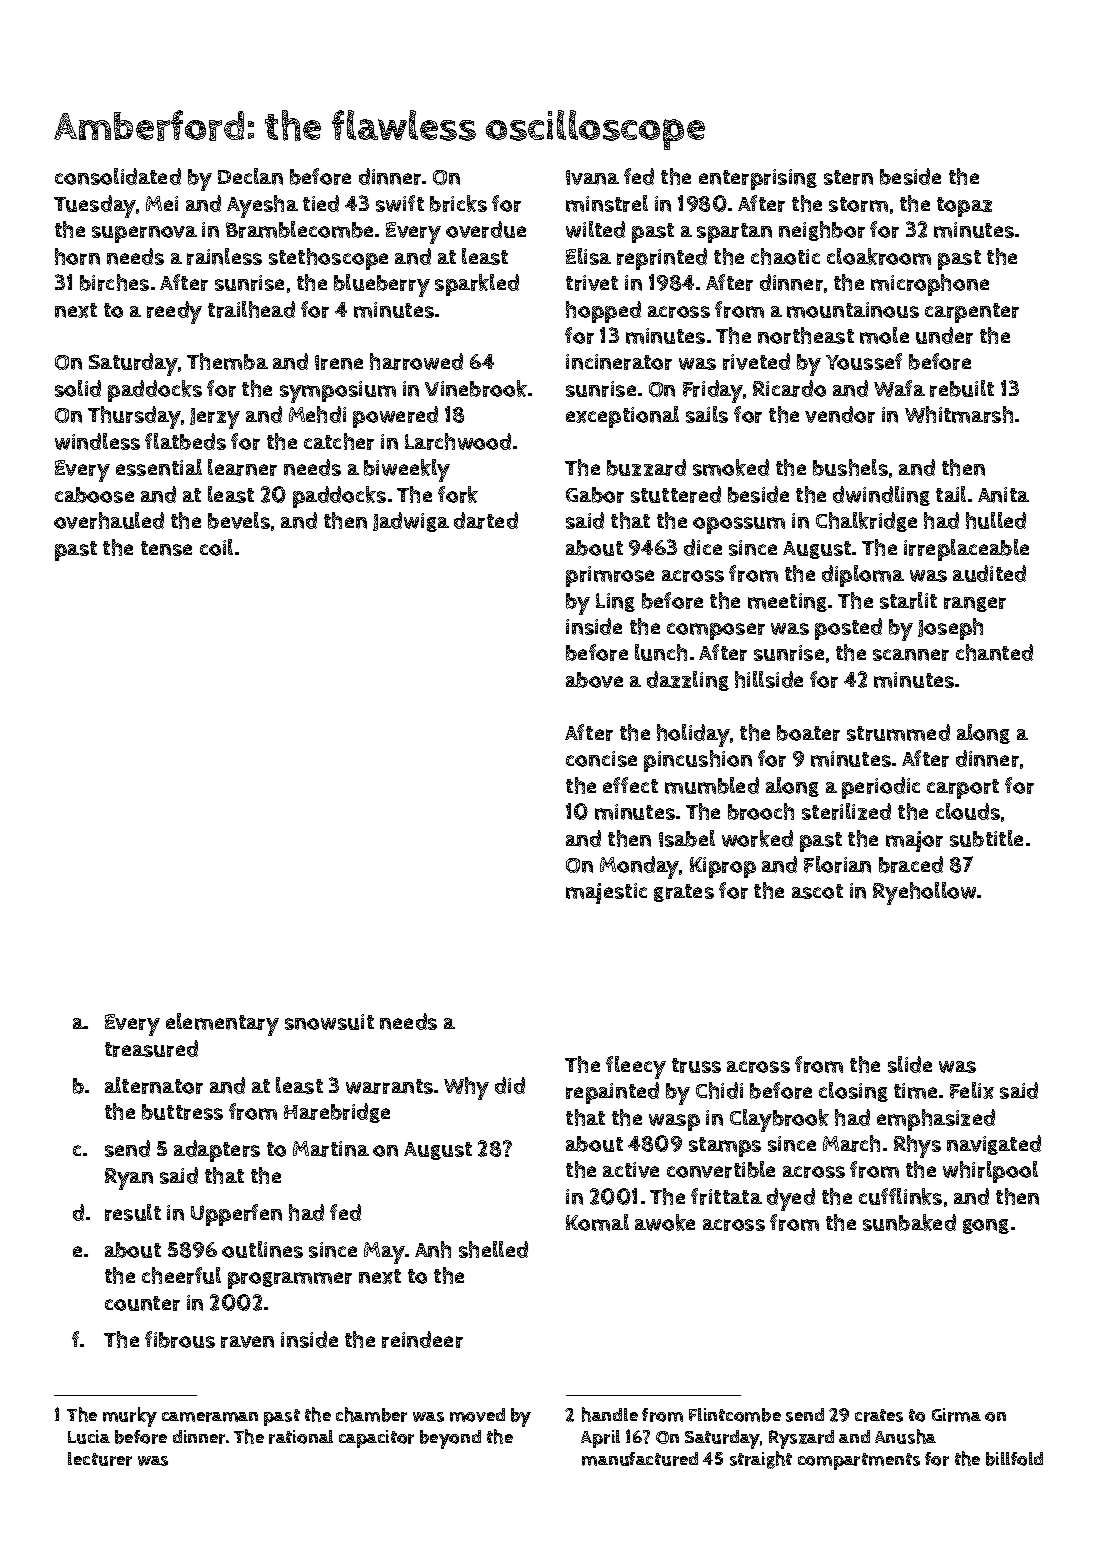 This screenshot has width=1100, height=1563. What do you see at coordinates (601, 759) in the screenshot?
I see `concise` at bounding box center [601, 759].
